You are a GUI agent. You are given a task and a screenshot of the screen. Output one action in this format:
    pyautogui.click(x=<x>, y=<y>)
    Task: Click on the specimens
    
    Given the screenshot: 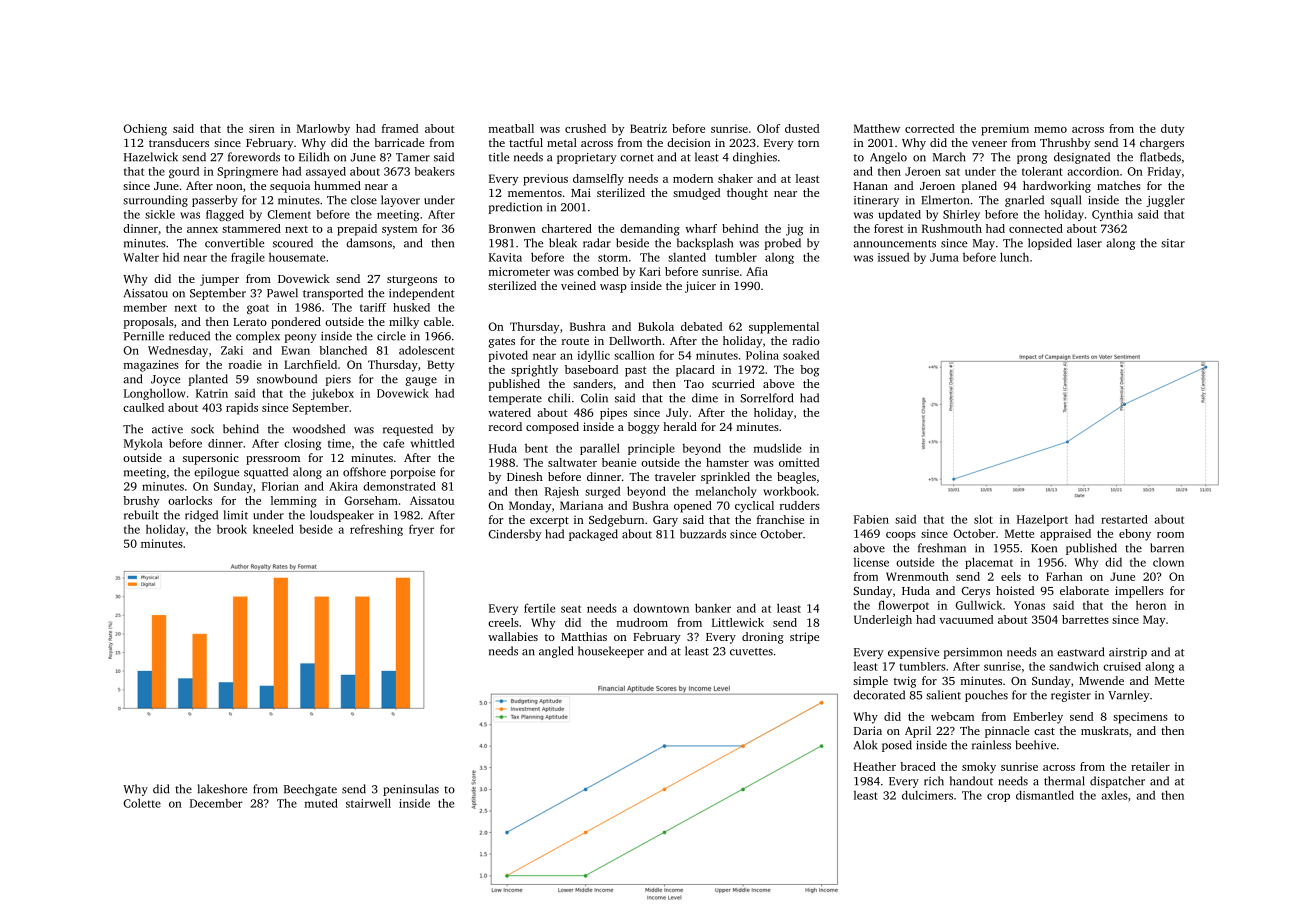 What is the action you would take?
    pyautogui.click(x=1140, y=718)
